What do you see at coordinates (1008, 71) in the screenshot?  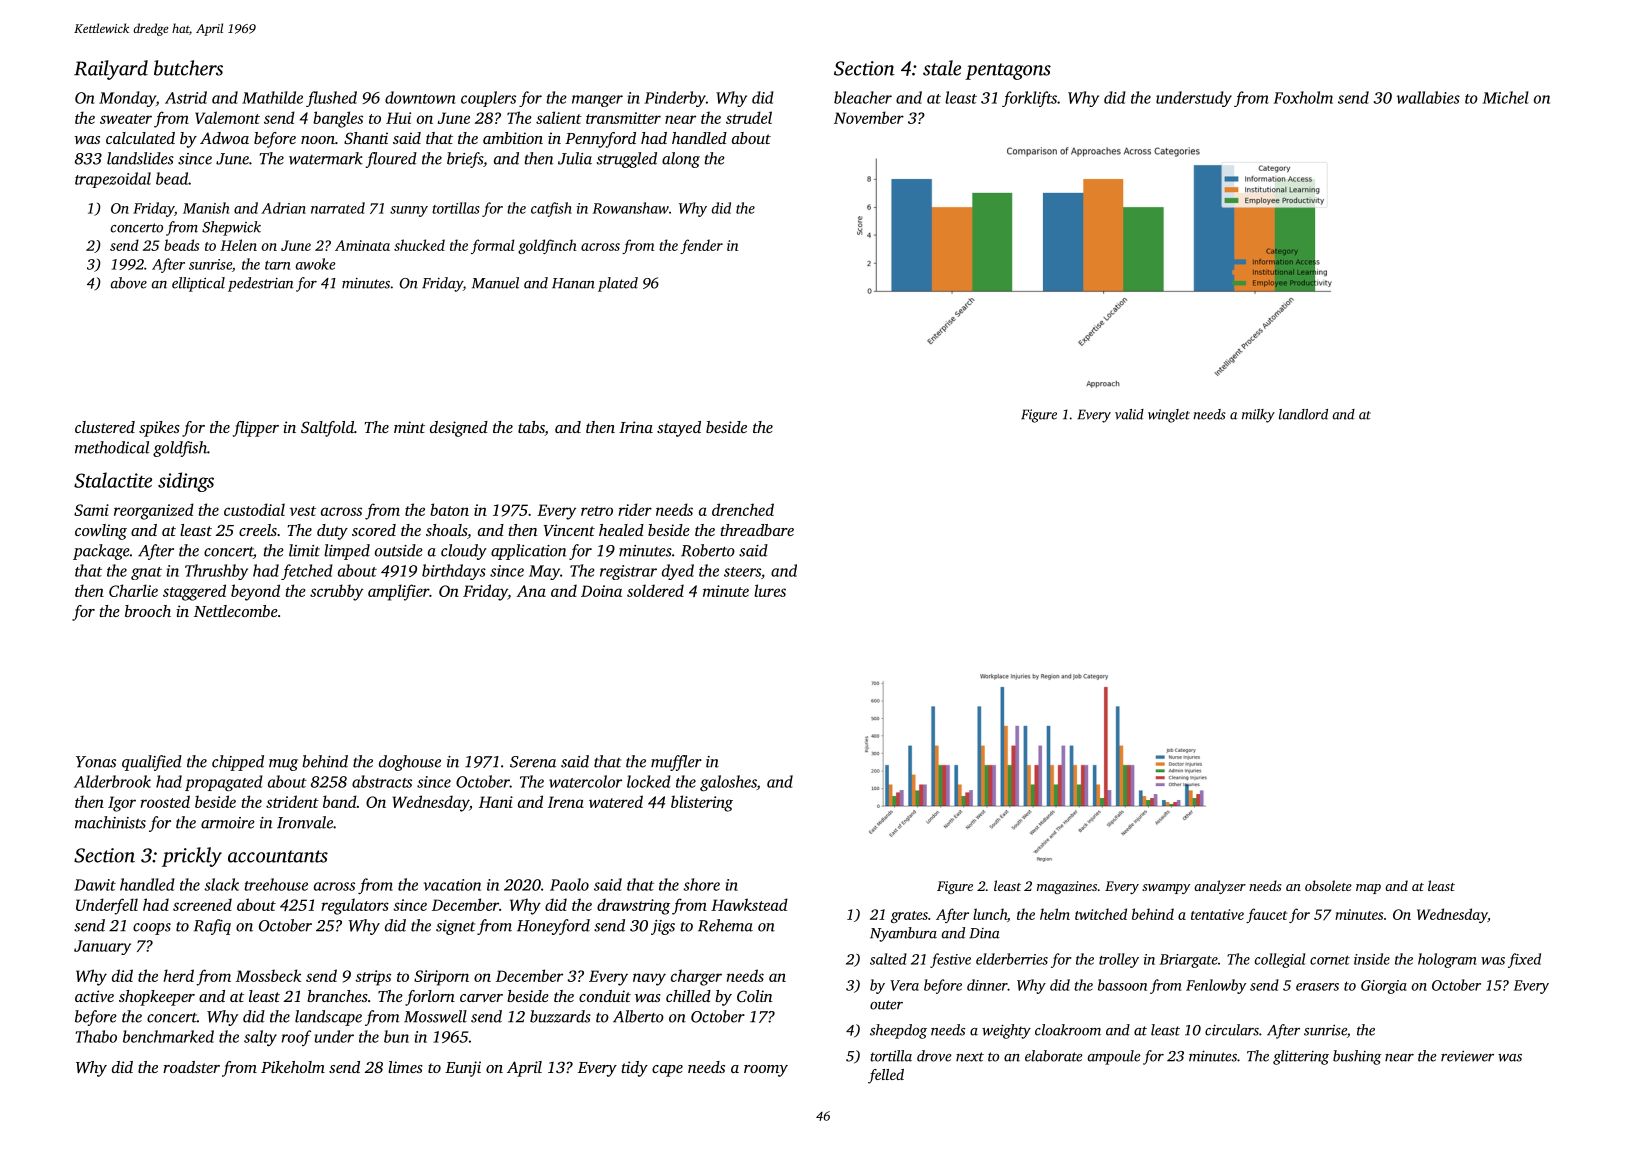 I see `pentagons` at bounding box center [1008, 71].
